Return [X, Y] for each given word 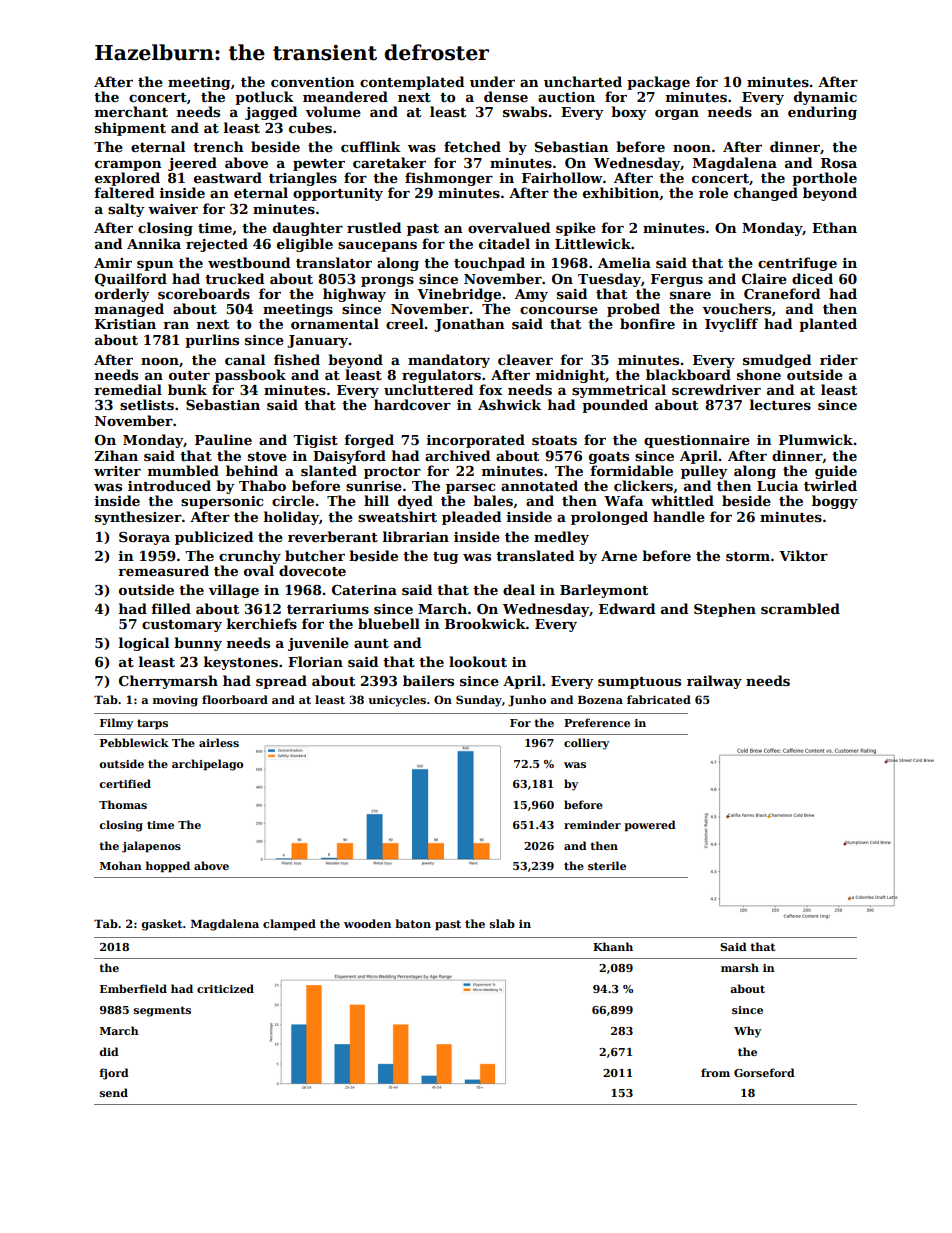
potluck [264, 98]
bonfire [647, 323]
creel [405, 323]
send [114, 1092]
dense [506, 96]
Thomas [123, 804]
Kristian [125, 324]
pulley [704, 472]
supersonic [222, 502]
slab [502, 923]
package [658, 83]
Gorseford [764, 1072]
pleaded [471, 518]
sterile [607, 865]
